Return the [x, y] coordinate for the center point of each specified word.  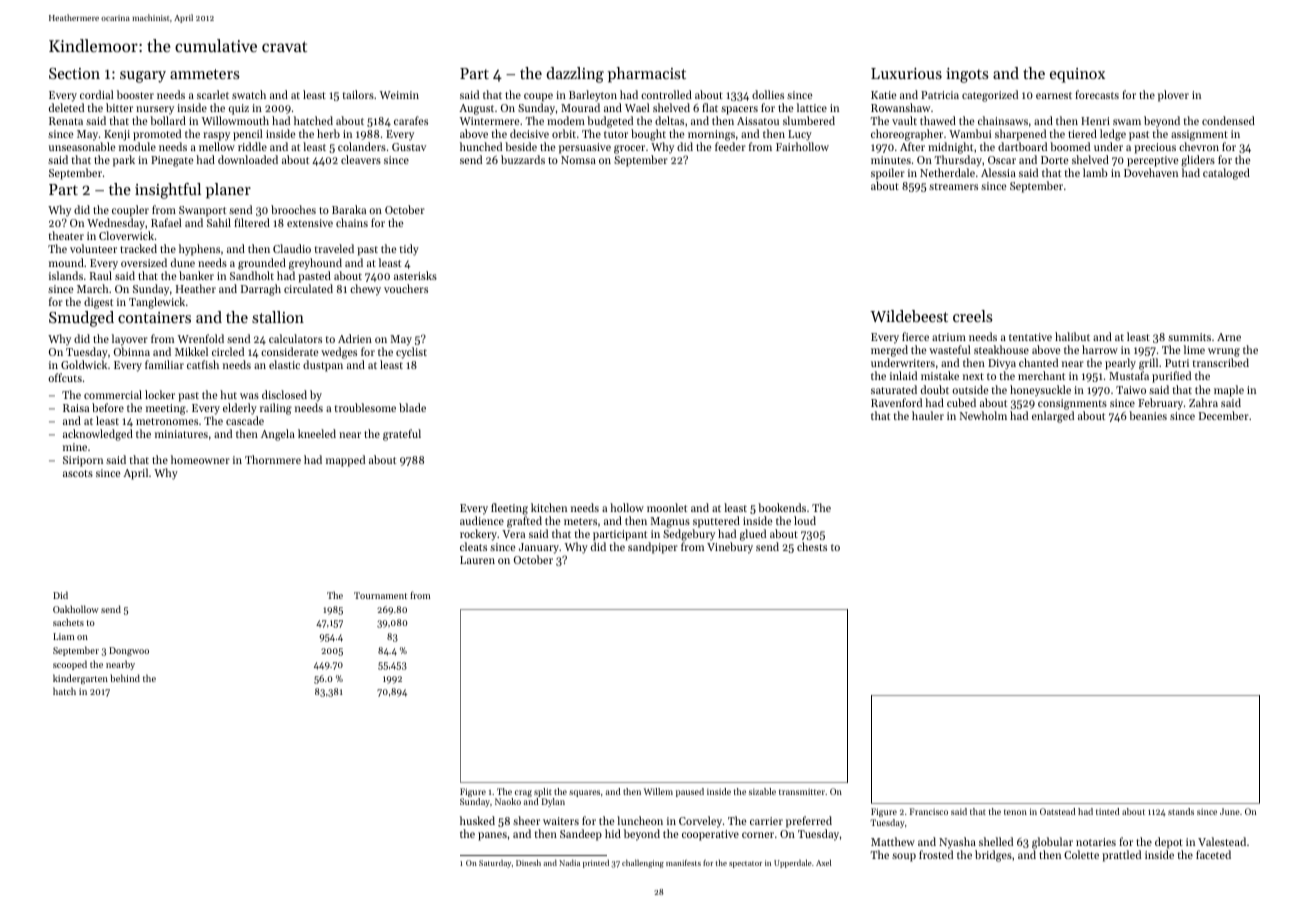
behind [125, 678]
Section [74, 73]
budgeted [610, 122]
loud [805, 520]
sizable [762, 791]
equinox [1077, 75]
